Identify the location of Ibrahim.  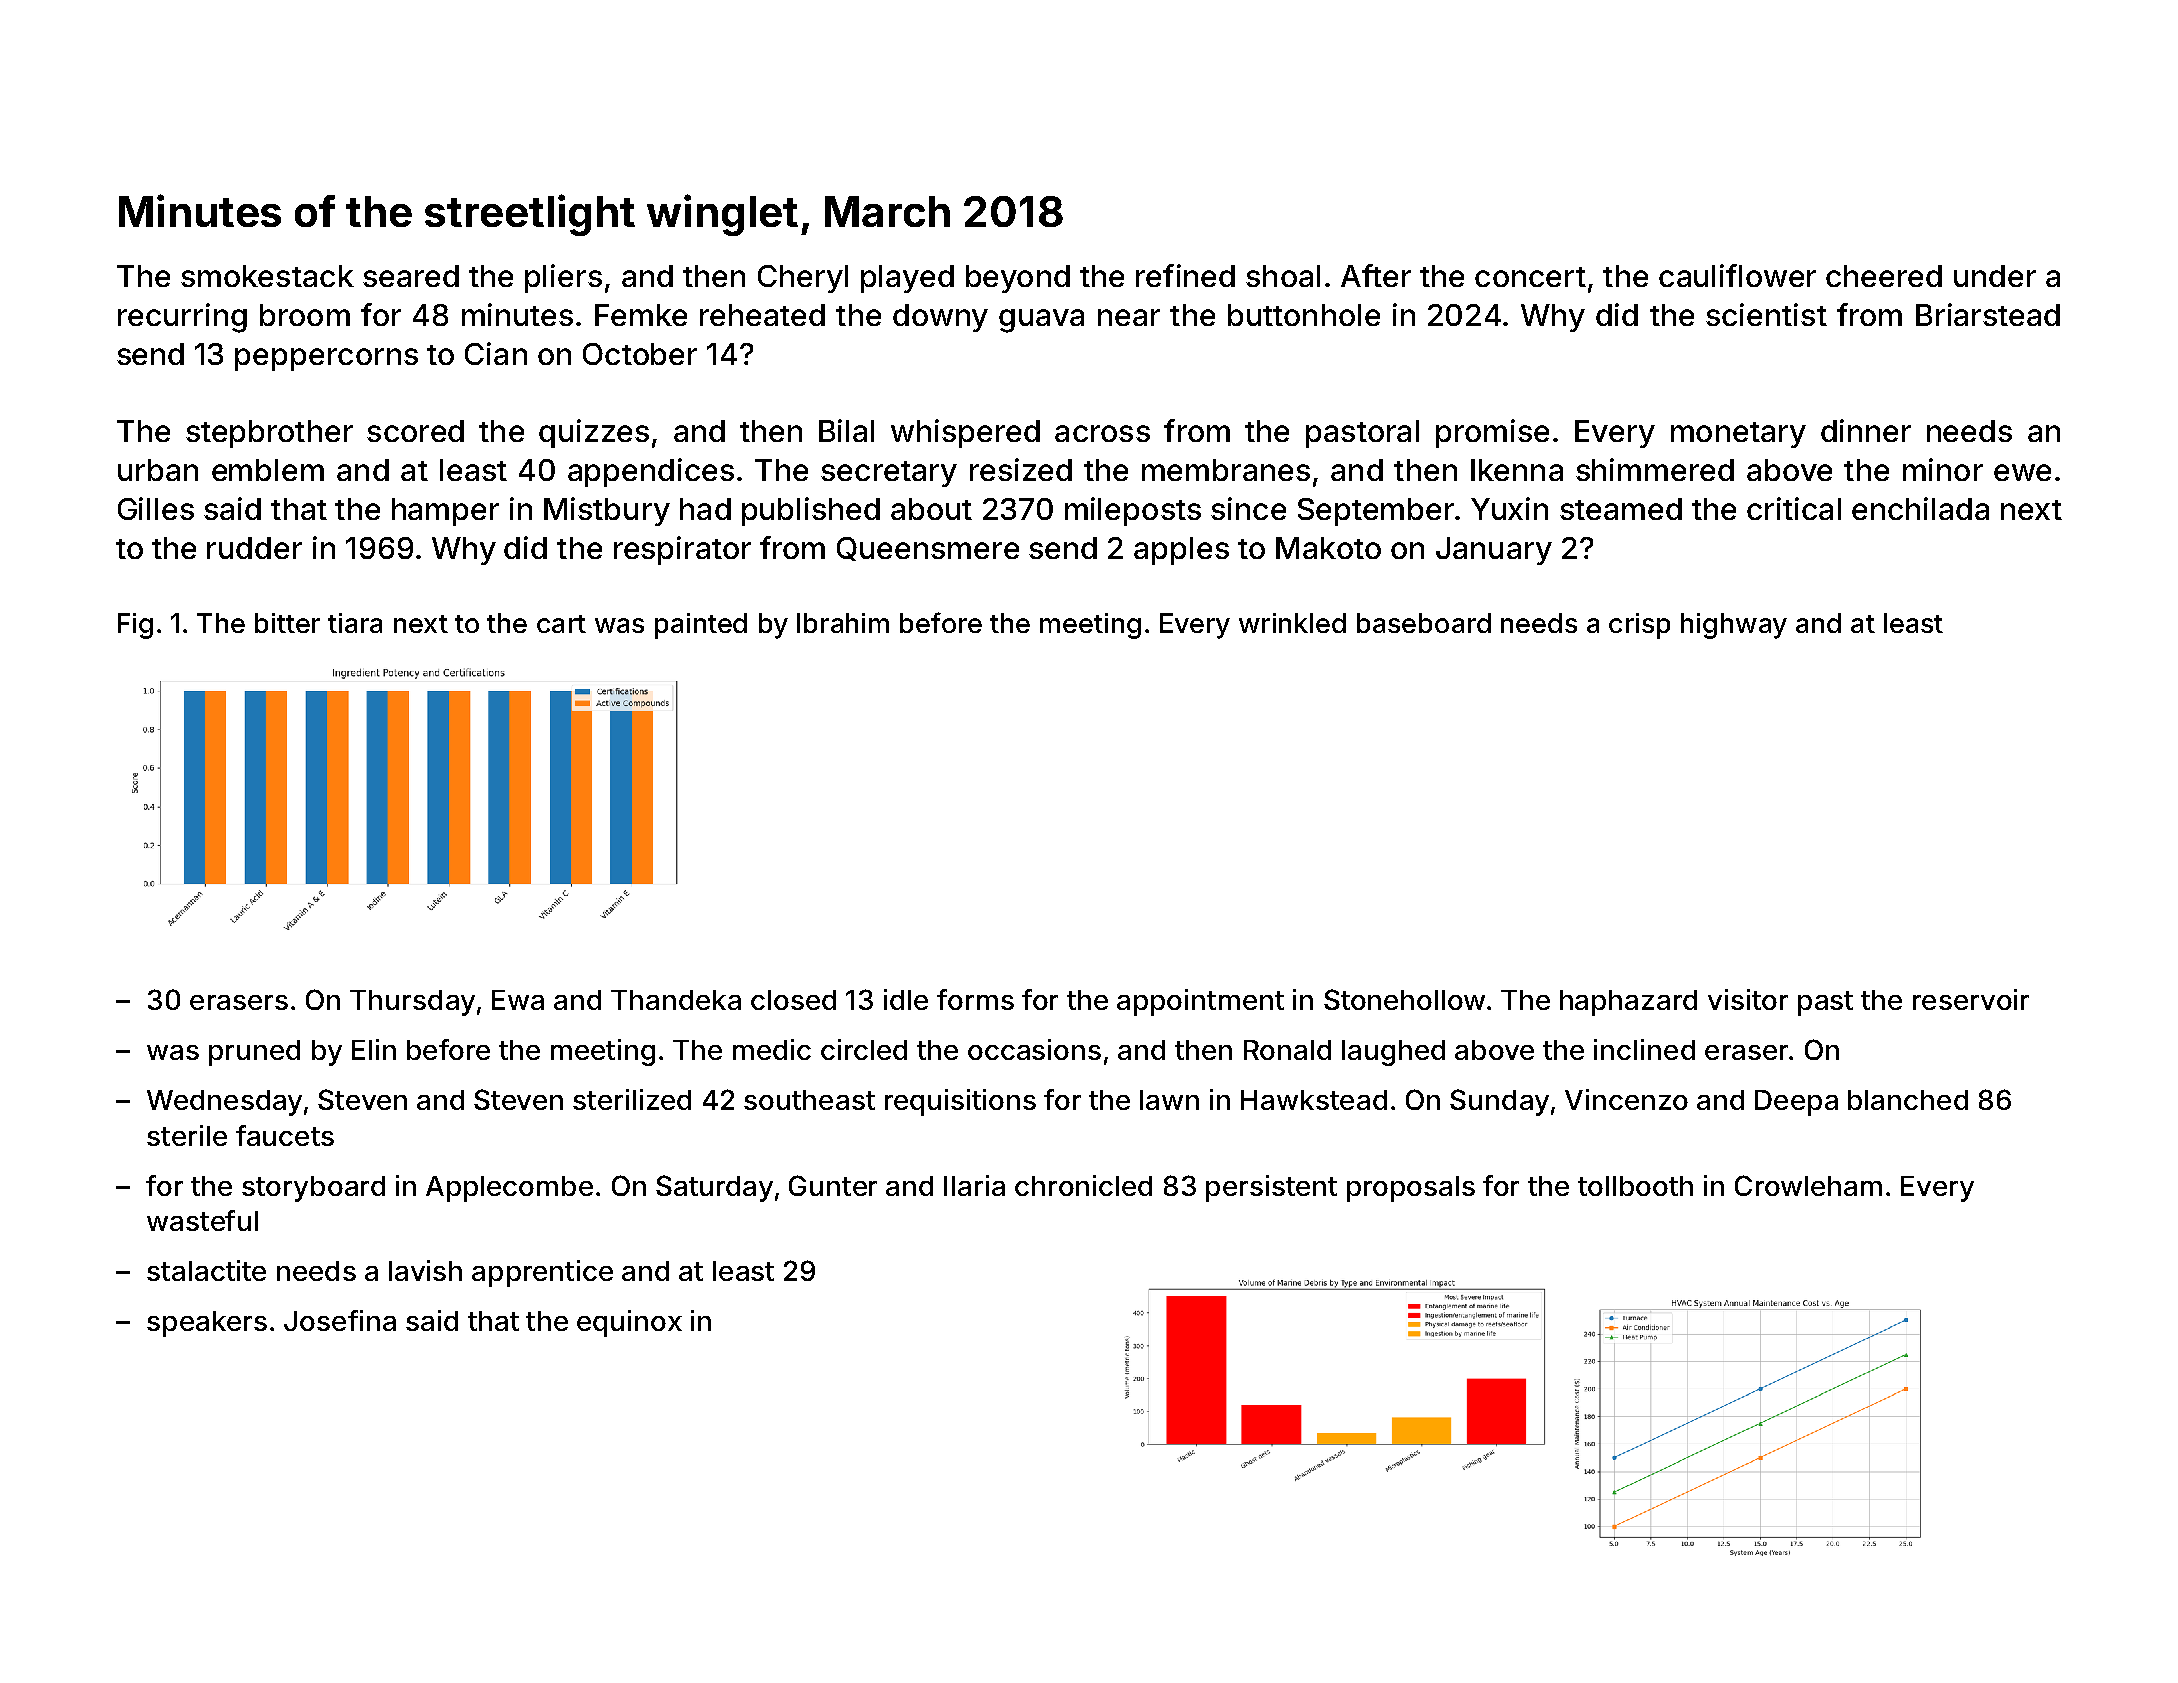
(843, 623).
